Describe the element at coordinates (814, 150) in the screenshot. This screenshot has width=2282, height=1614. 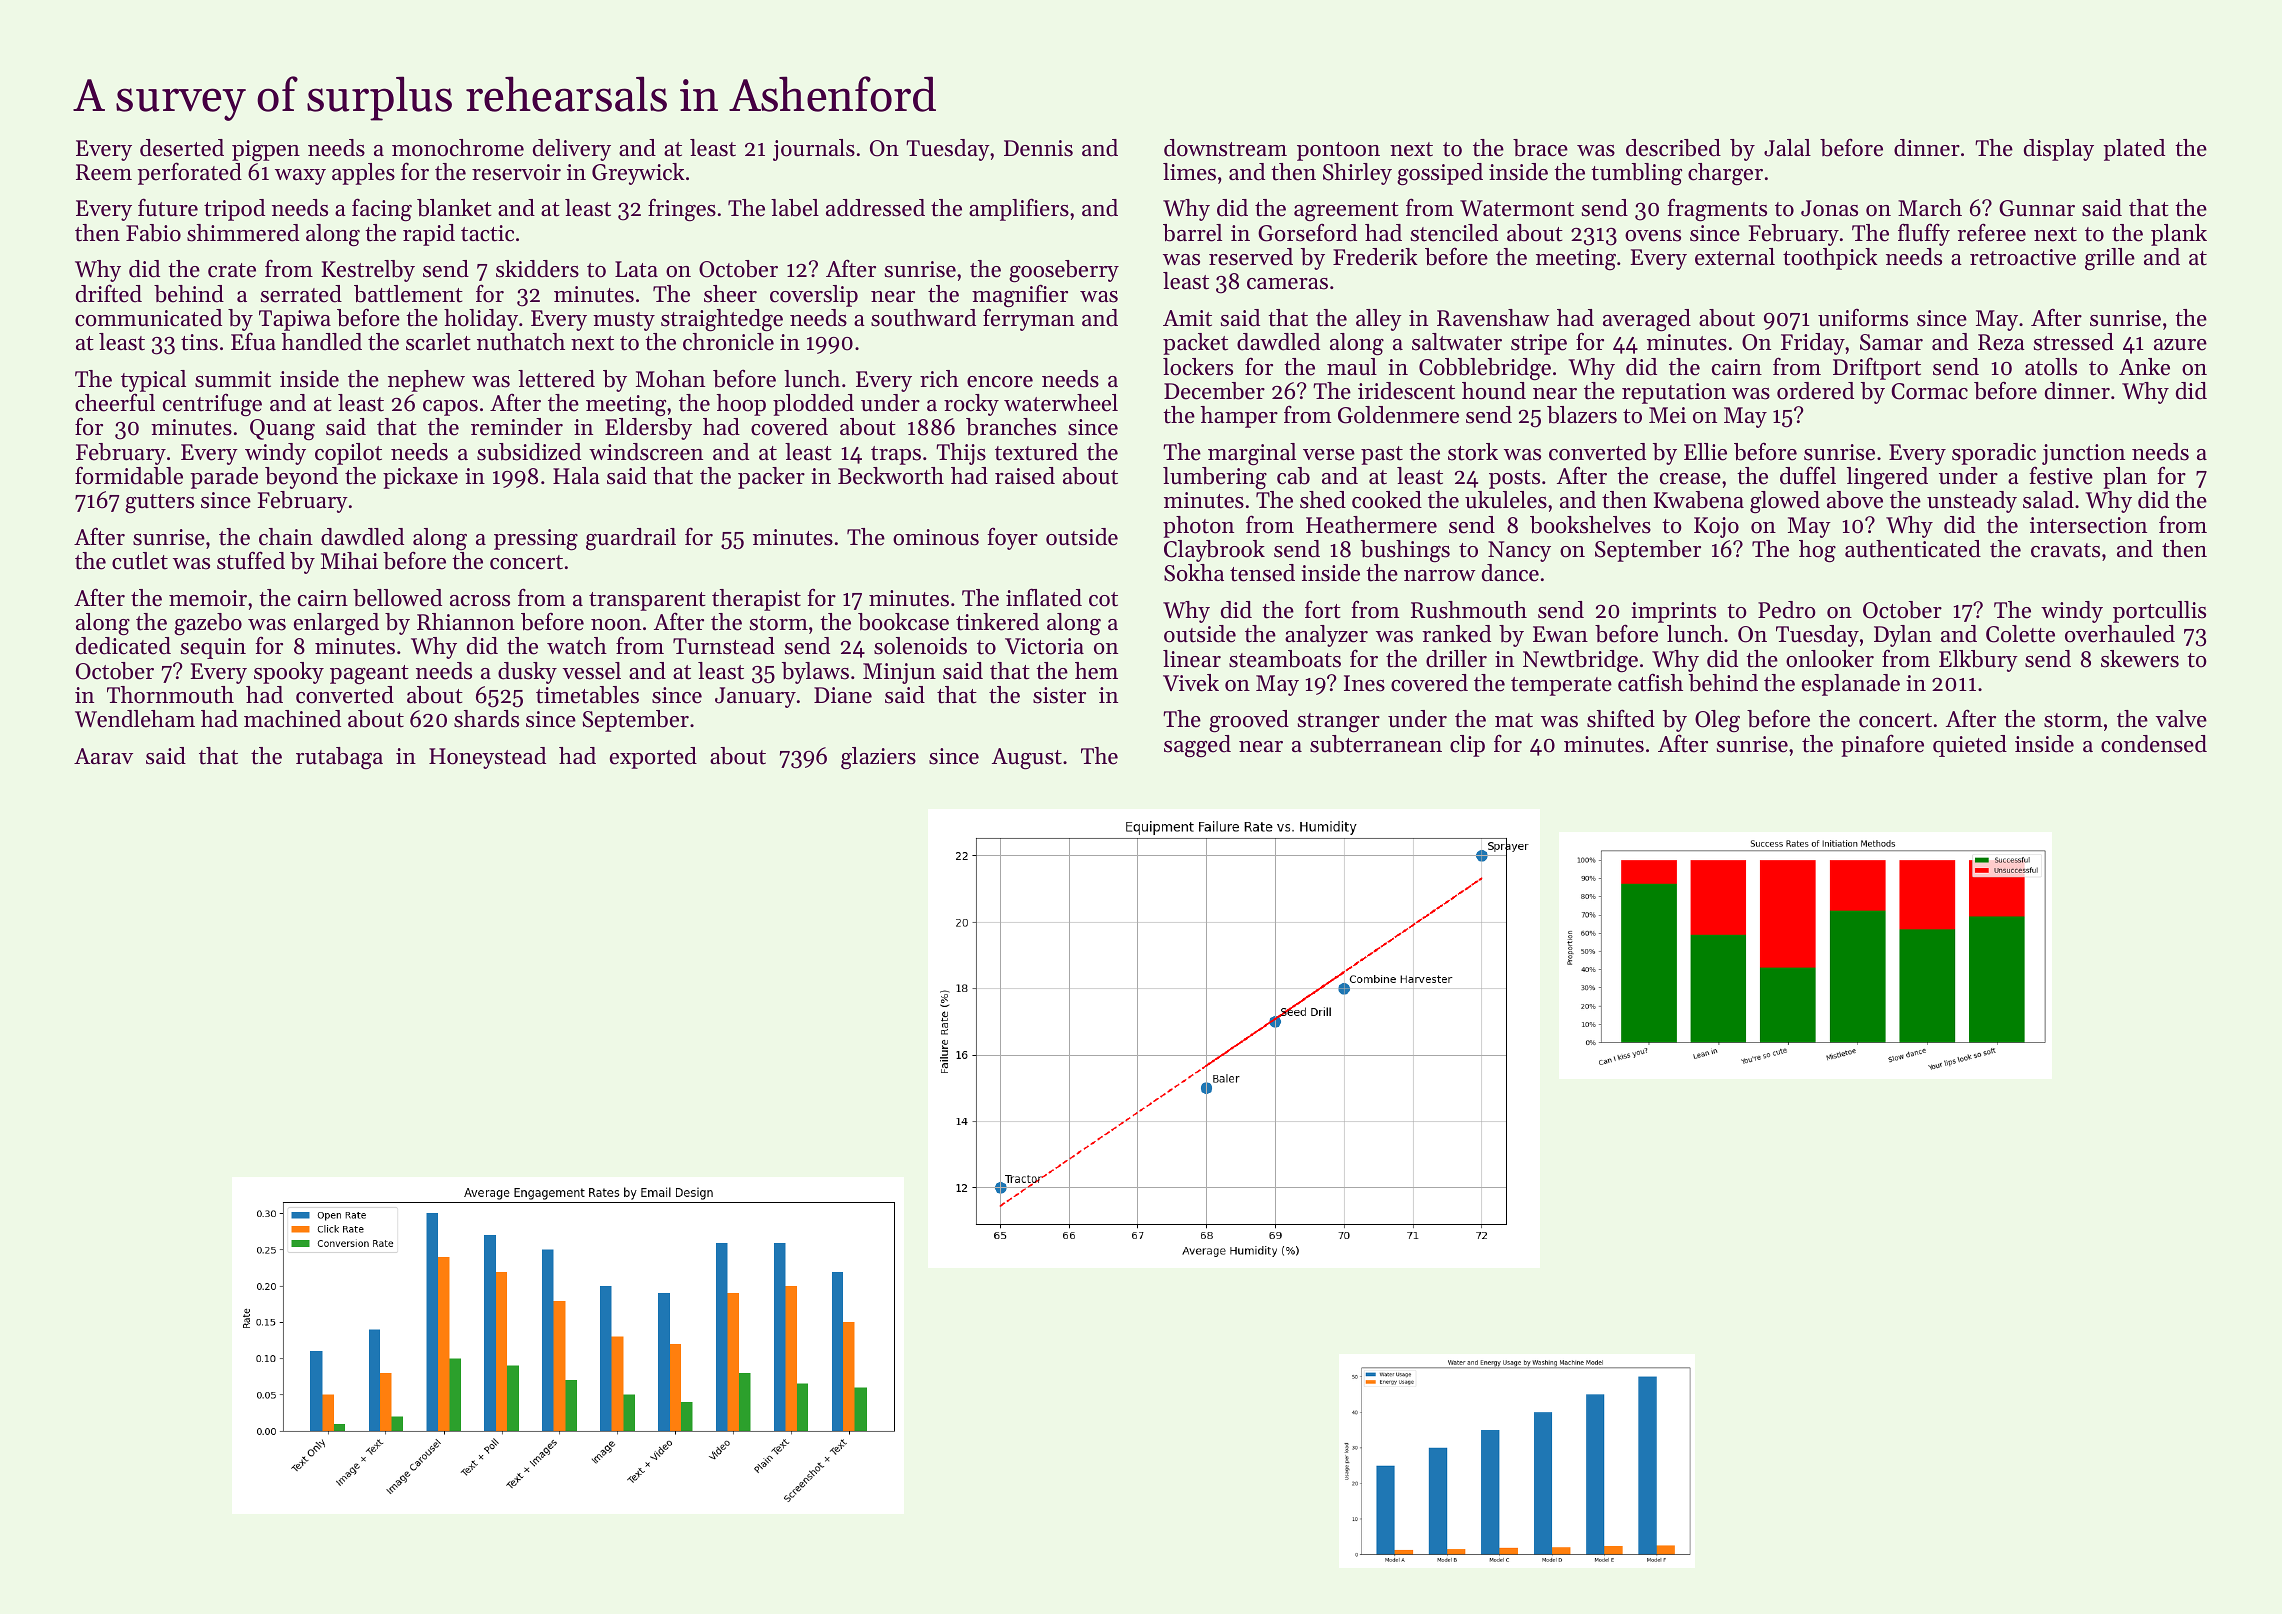
I see `journals` at that location.
